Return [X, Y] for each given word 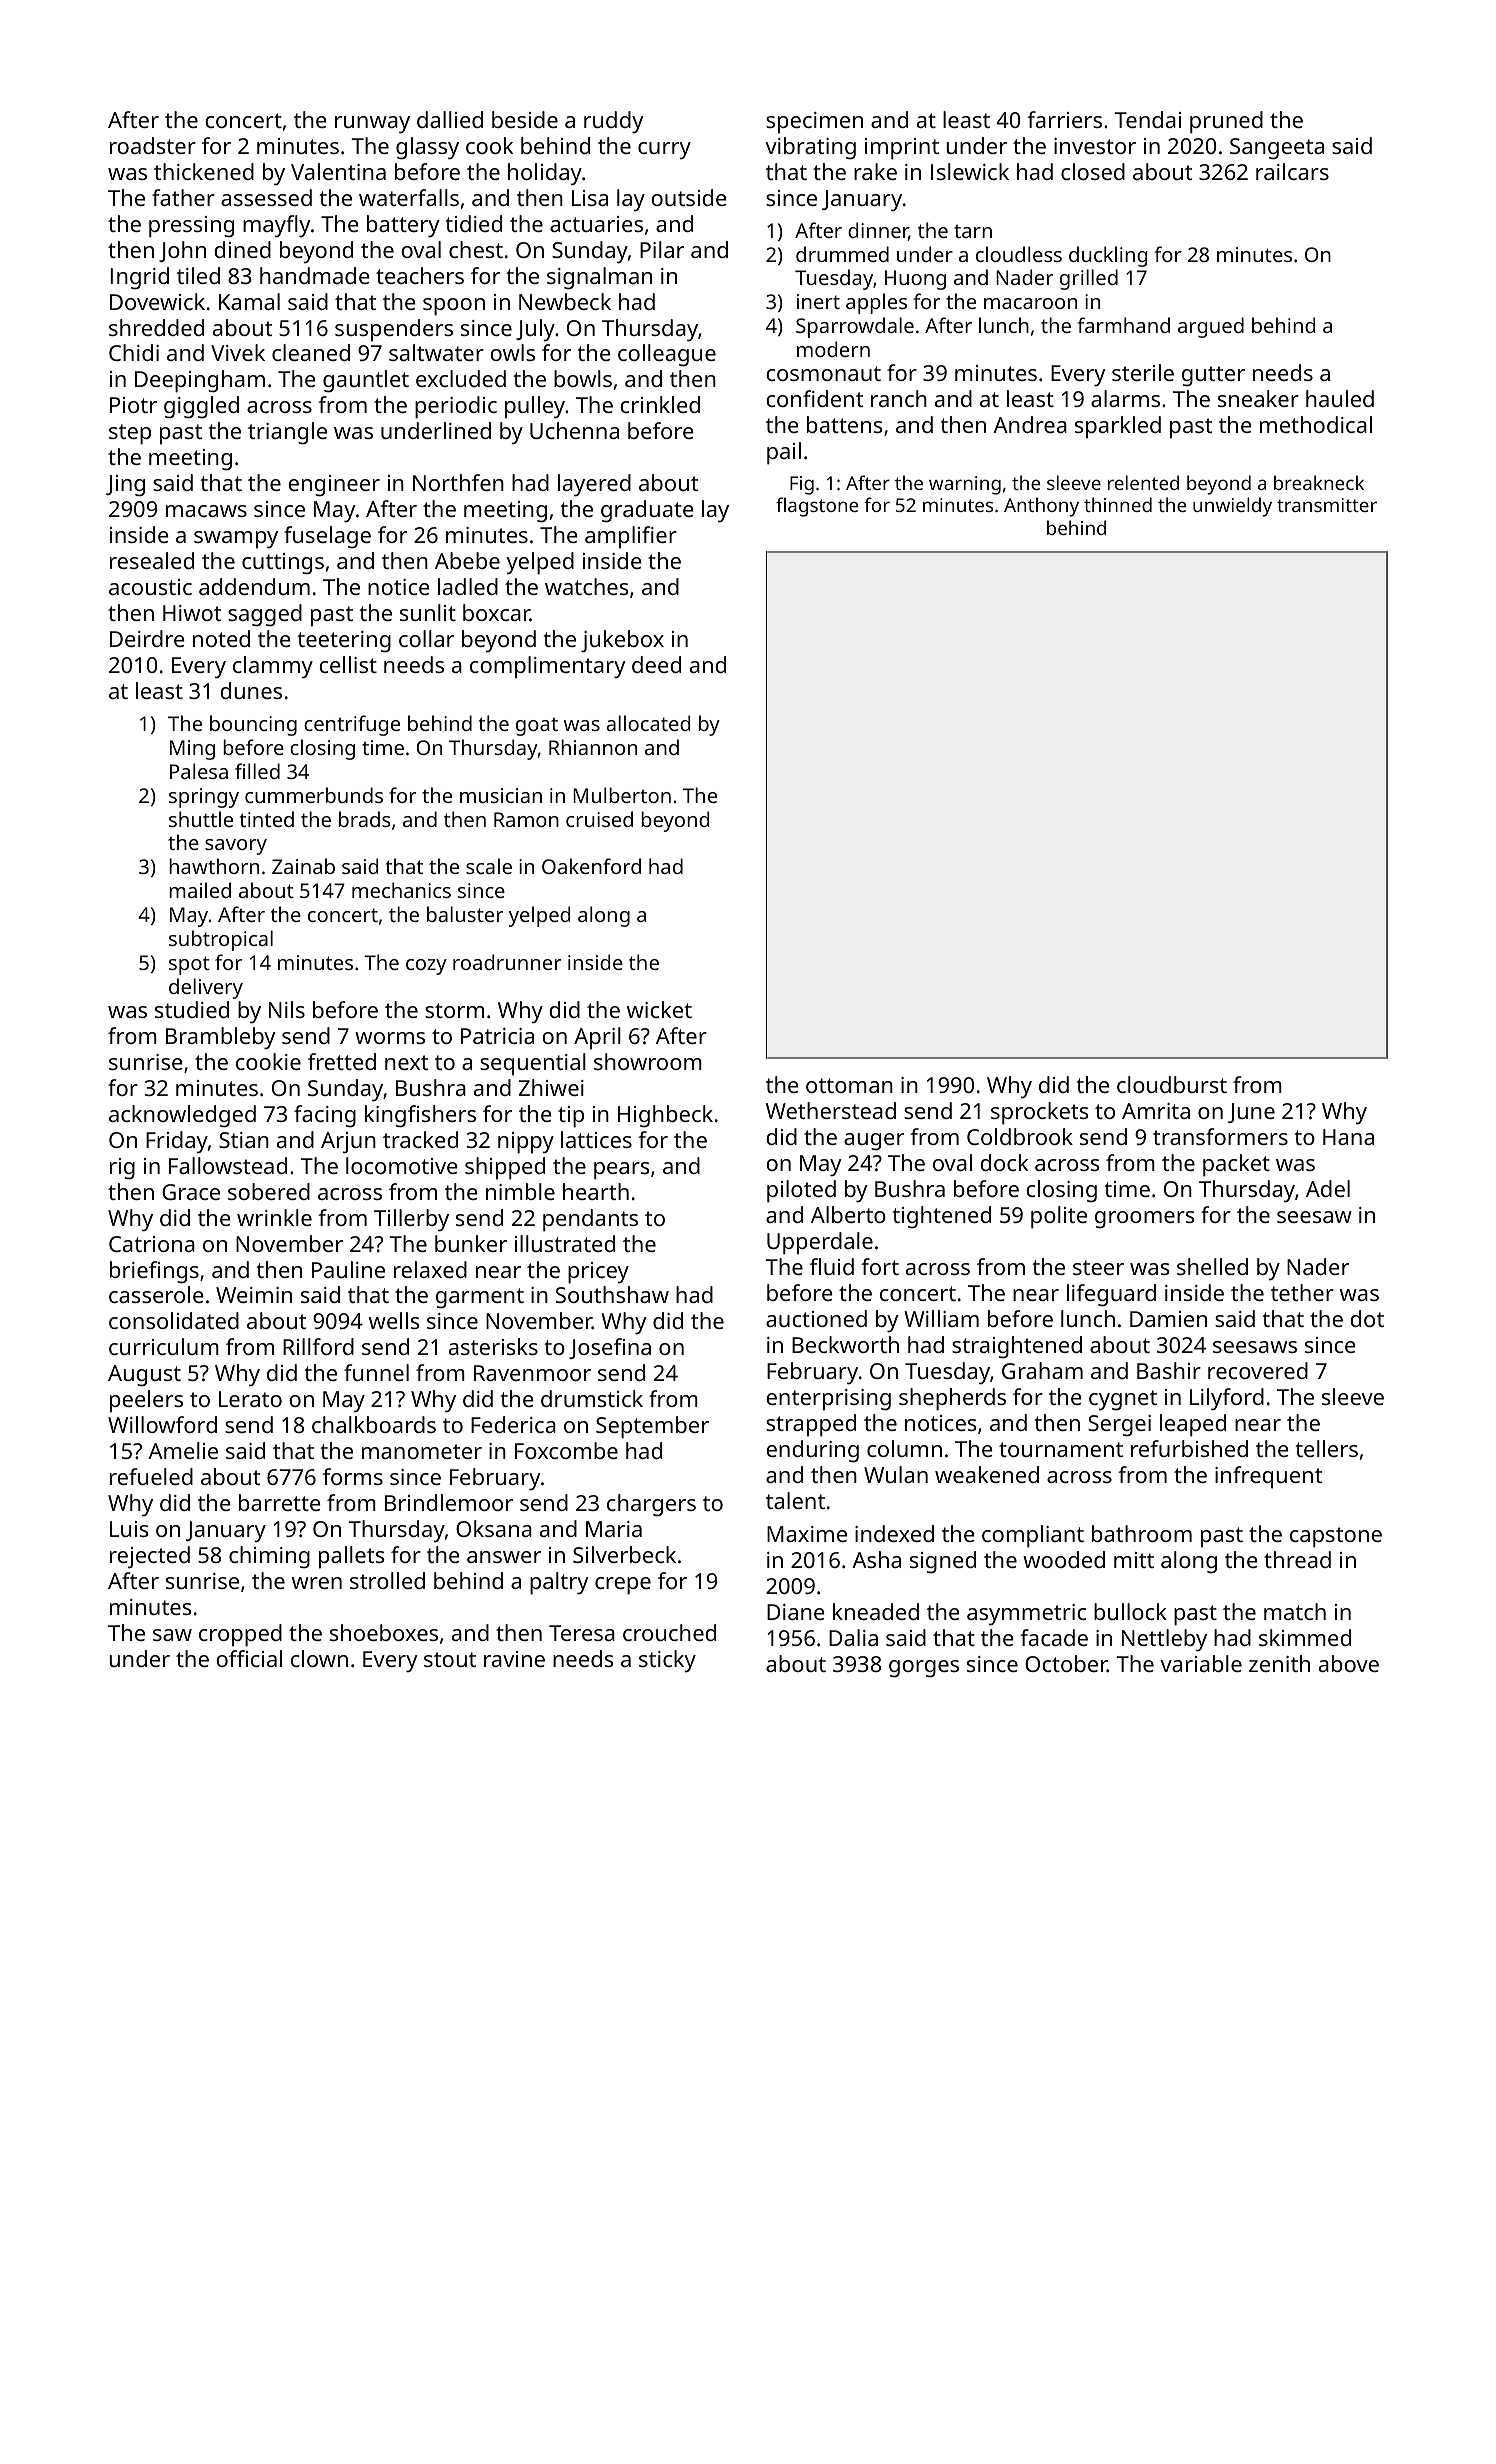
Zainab [303, 866]
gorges [924, 1669]
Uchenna [574, 430]
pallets [352, 1557]
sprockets [1040, 1113]
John [182, 251]
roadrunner [507, 962]
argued [1211, 327]
